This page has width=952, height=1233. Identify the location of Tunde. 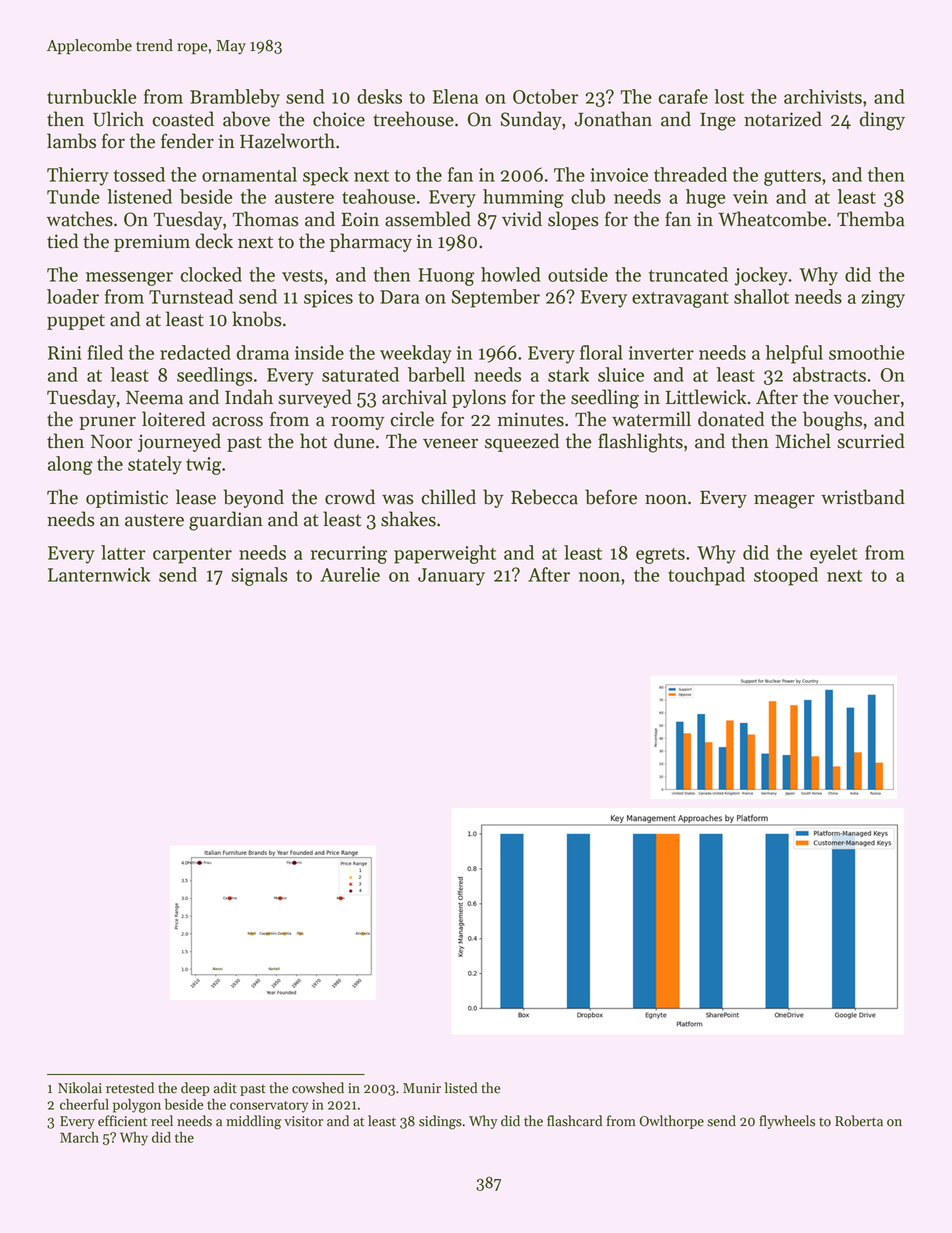
(73, 196).
